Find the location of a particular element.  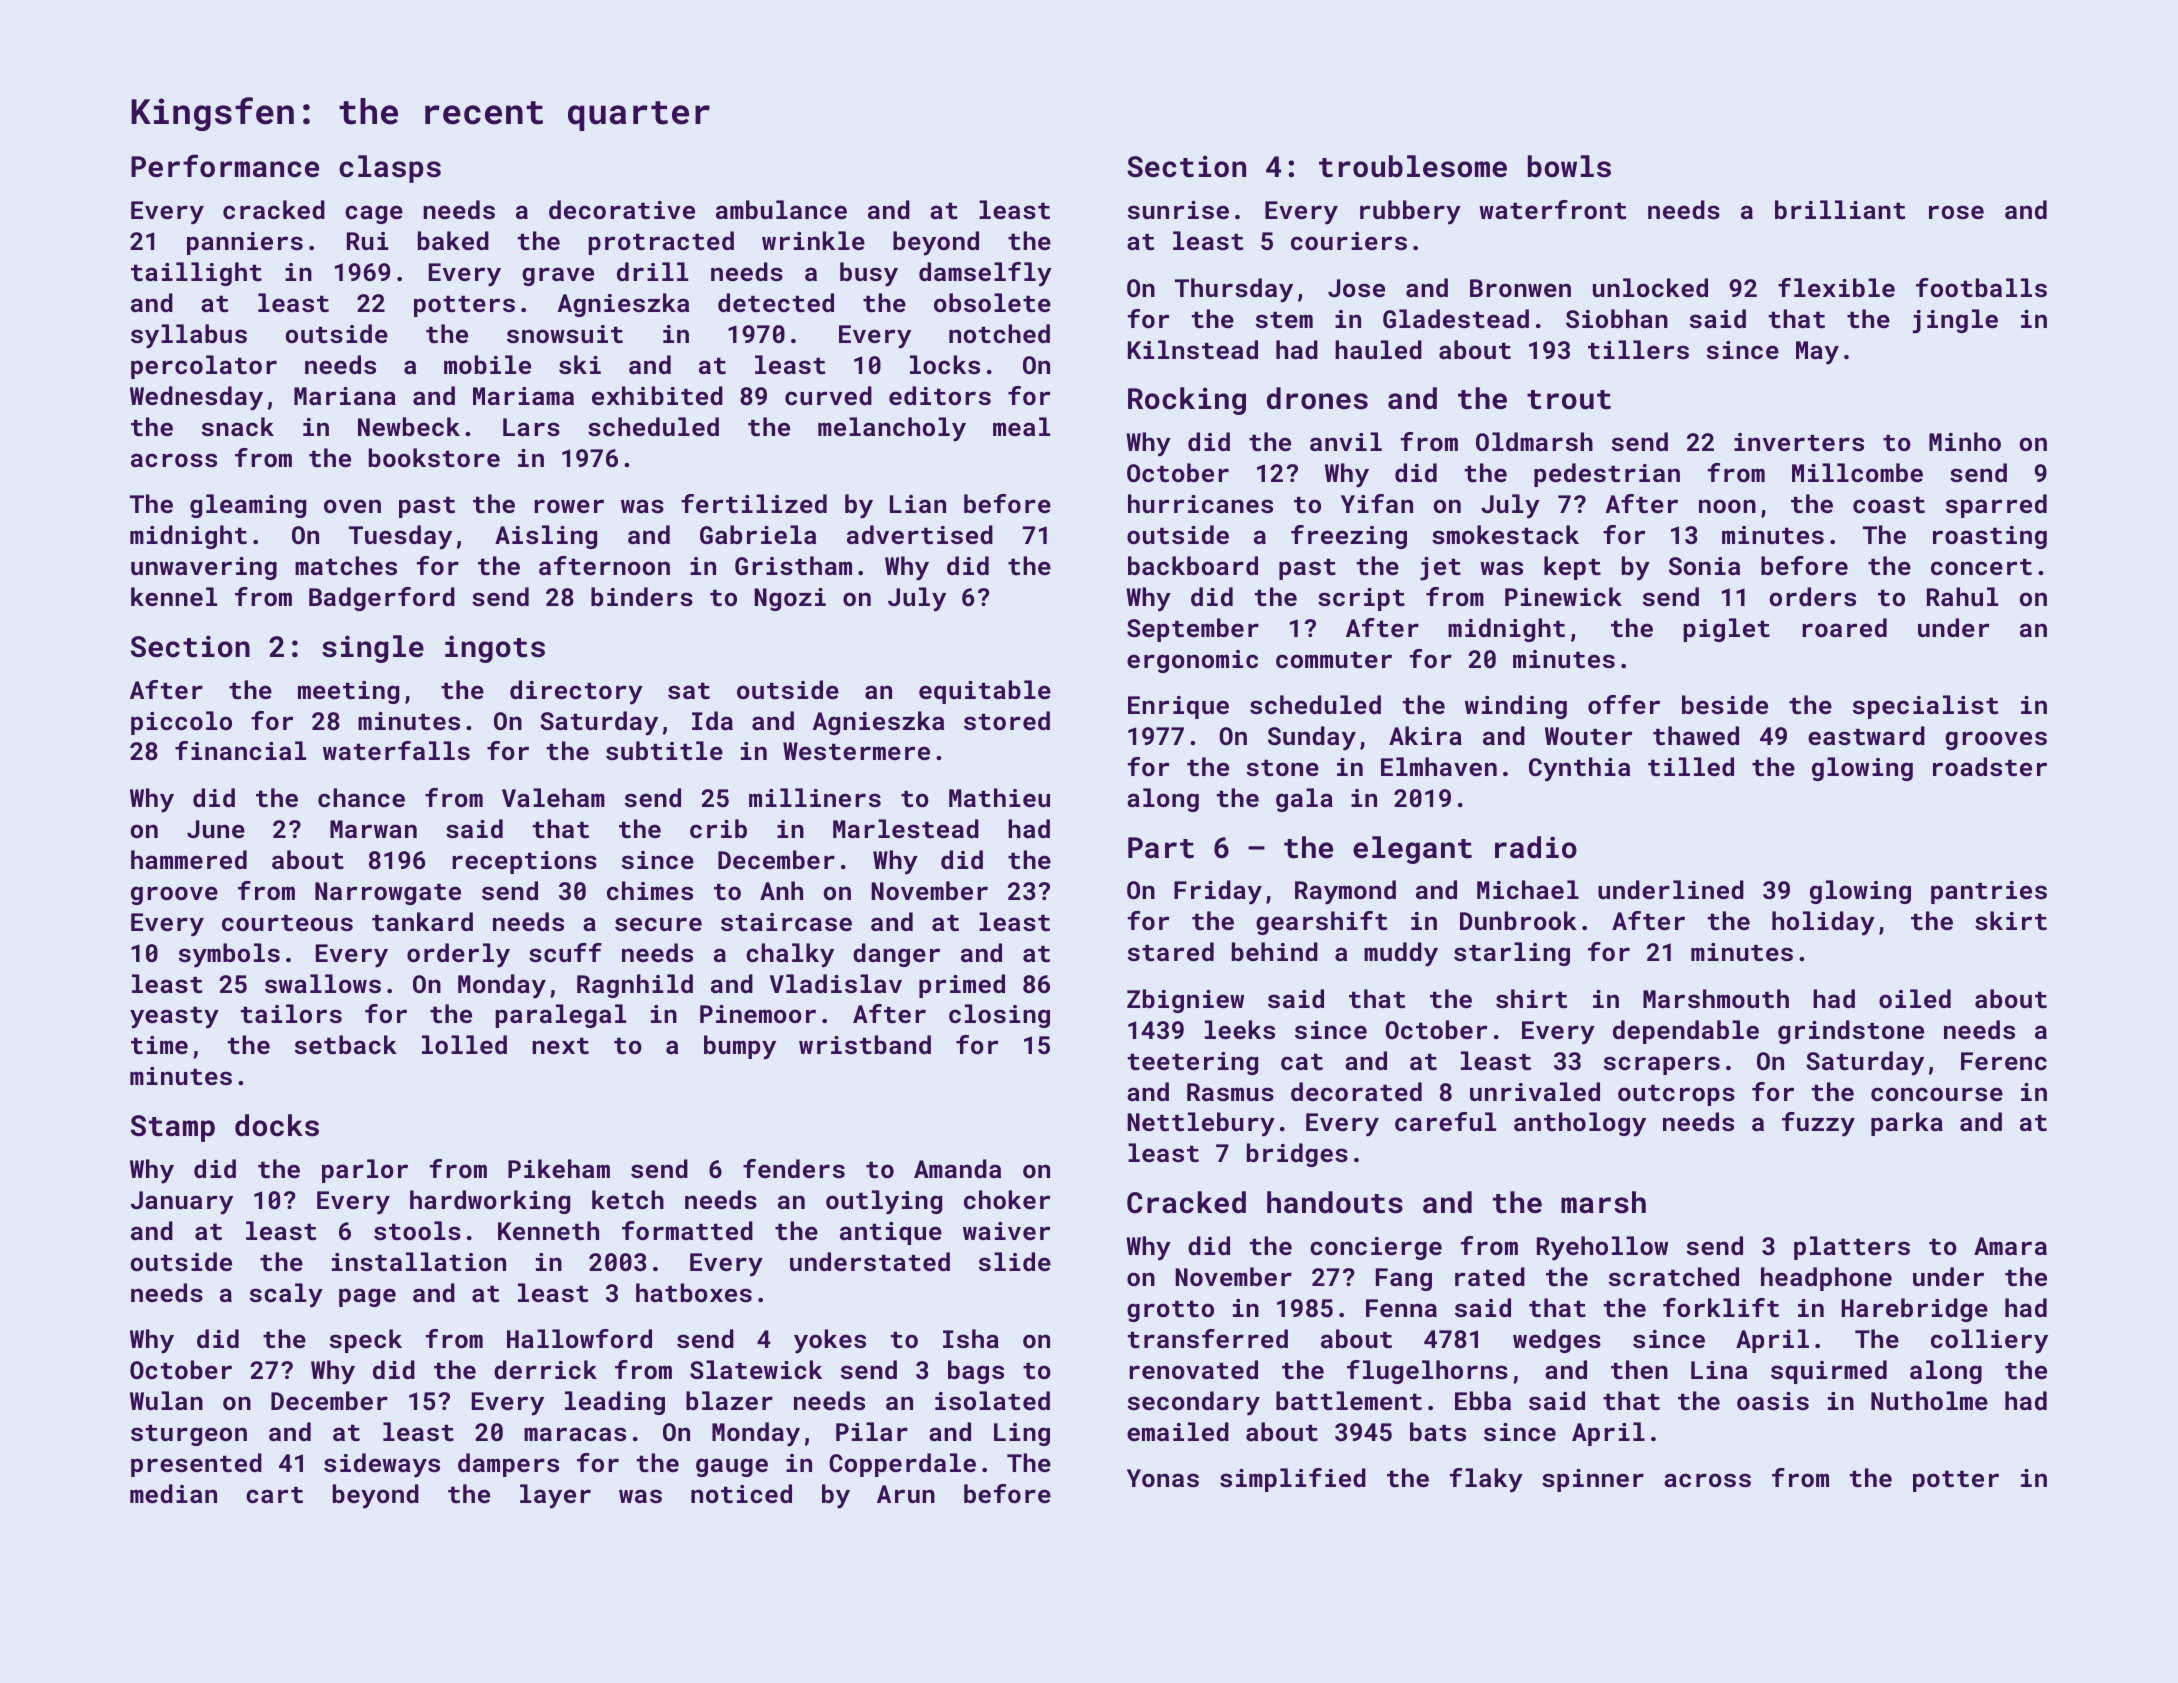

bowls is located at coordinates (1569, 166).
